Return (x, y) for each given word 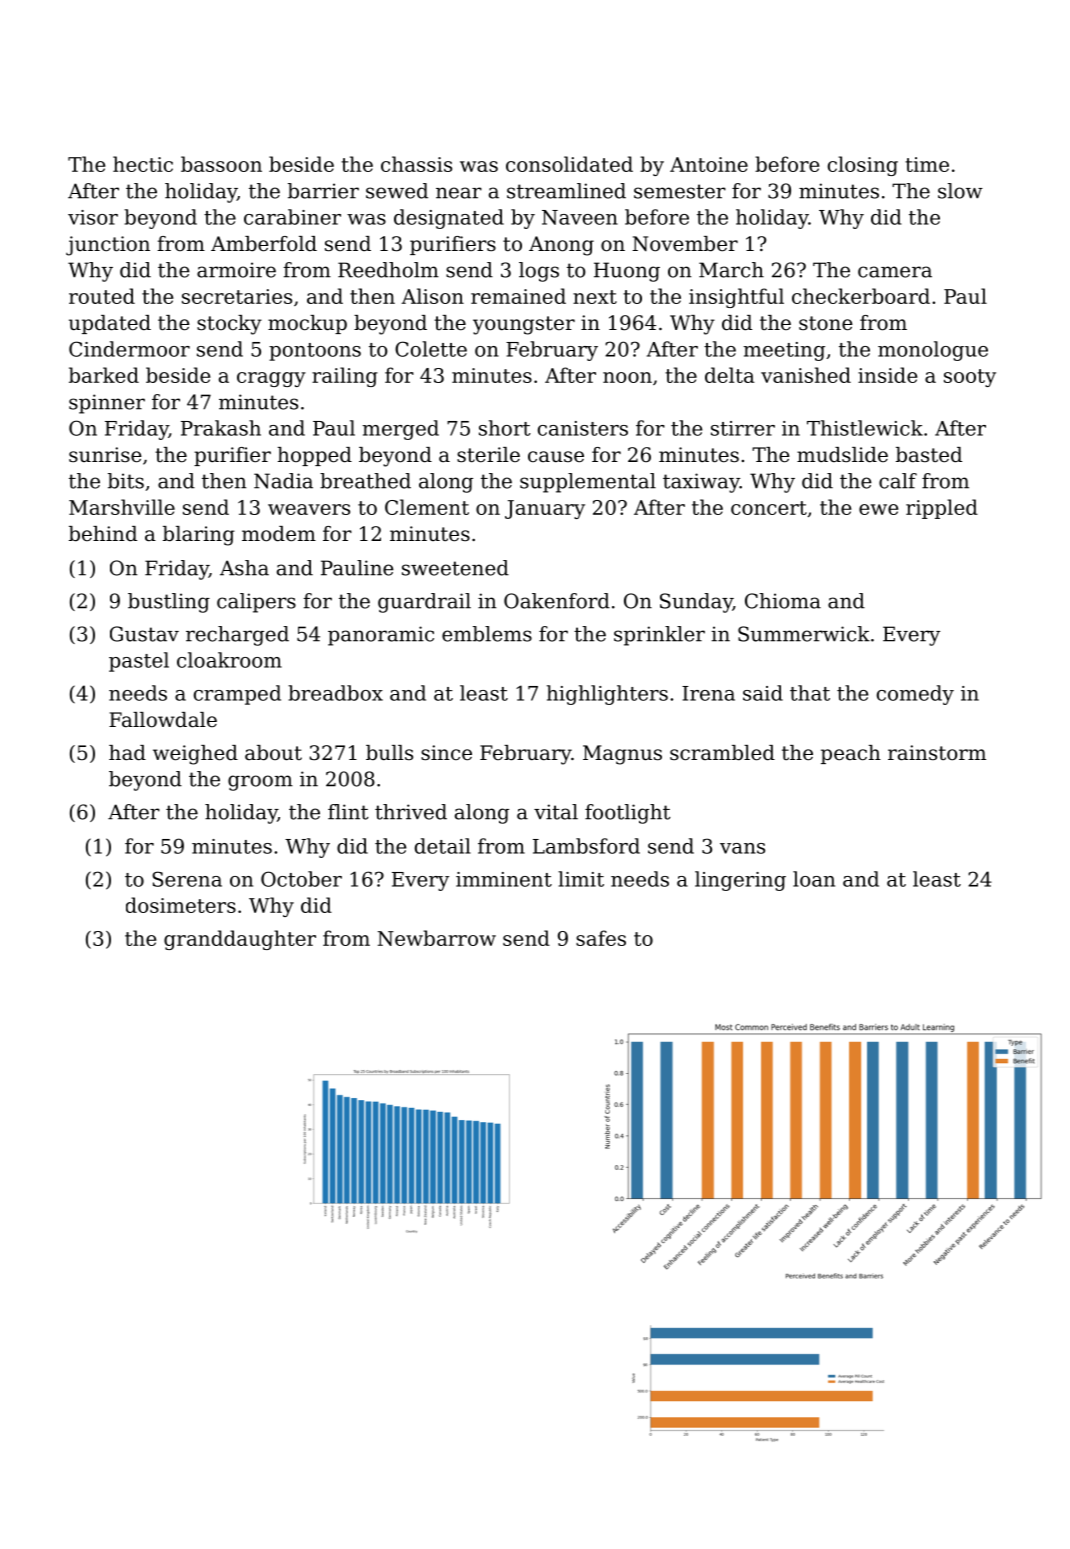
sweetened (455, 568)
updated (110, 324)
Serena (187, 879)
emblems (487, 634)
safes (601, 938)
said (763, 693)
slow (960, 191)
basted (929, 455)
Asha (244, 568)
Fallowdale (163, 720)
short (505, 428)
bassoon (221, 164)
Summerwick (804, 634)
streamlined (566, 191)
